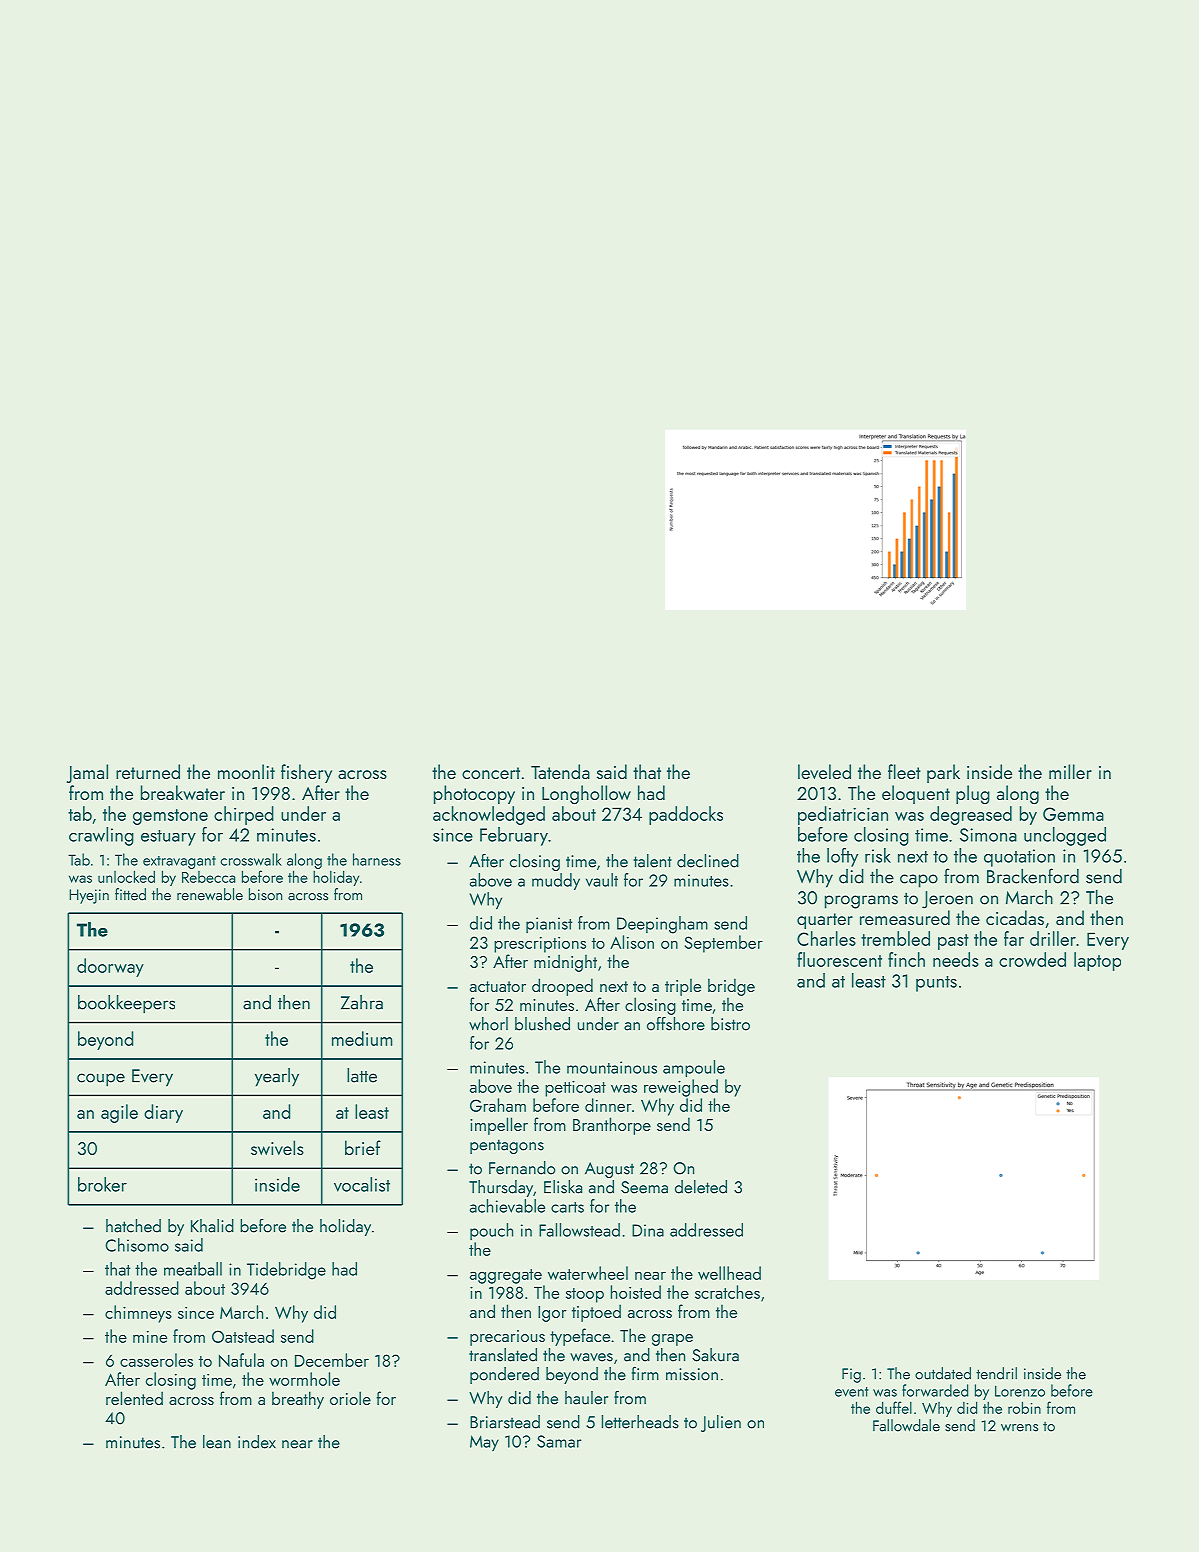 The width and height of the image is (1199, 1552). Describe the element at coordinates (694, 1068) in the image. I see `ampoule` at that location.
